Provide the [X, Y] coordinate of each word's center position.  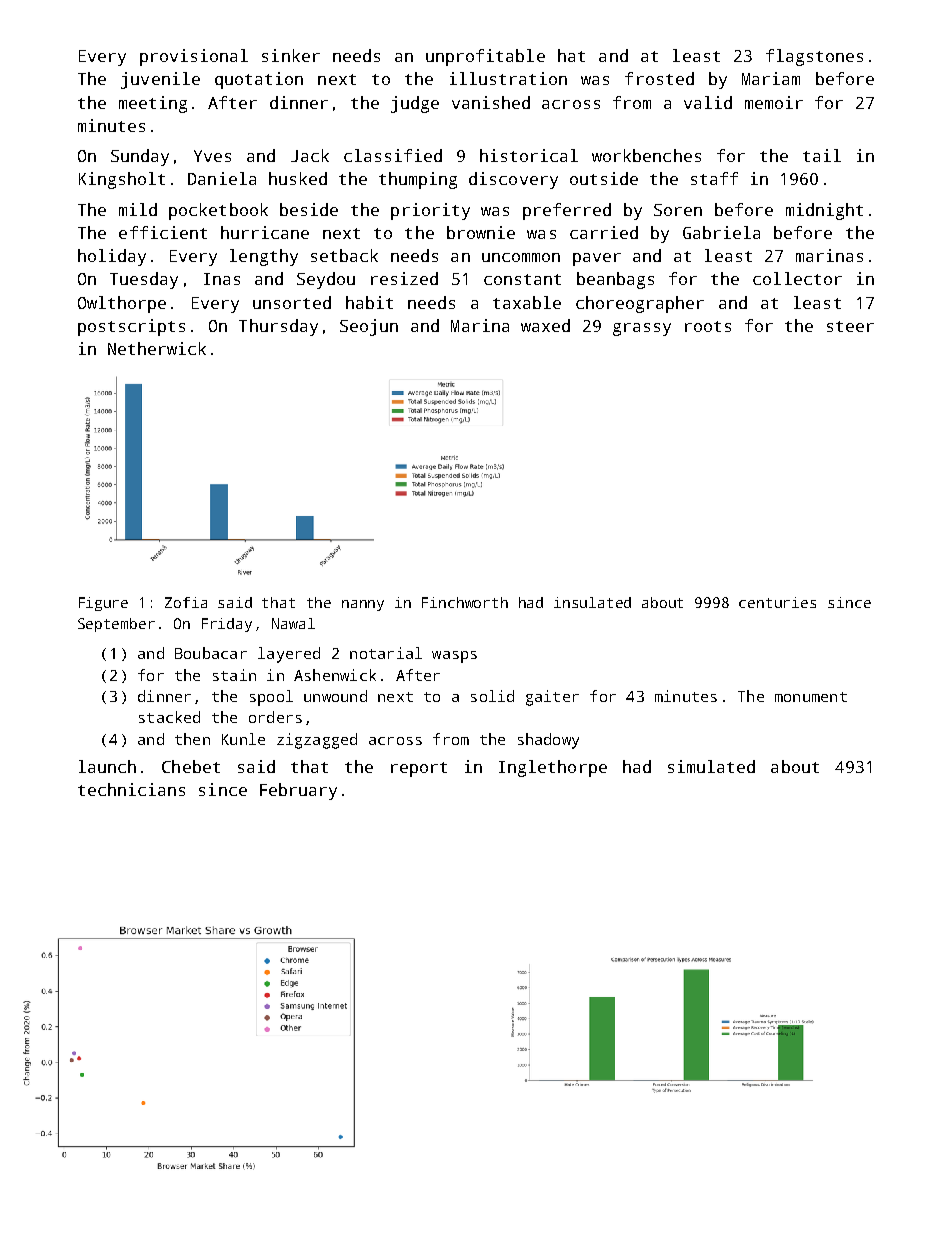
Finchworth [465, 602]
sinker [291, 55]
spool [271, 698]
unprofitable [485, 57]
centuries [777, 602]
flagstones [814, 57]
